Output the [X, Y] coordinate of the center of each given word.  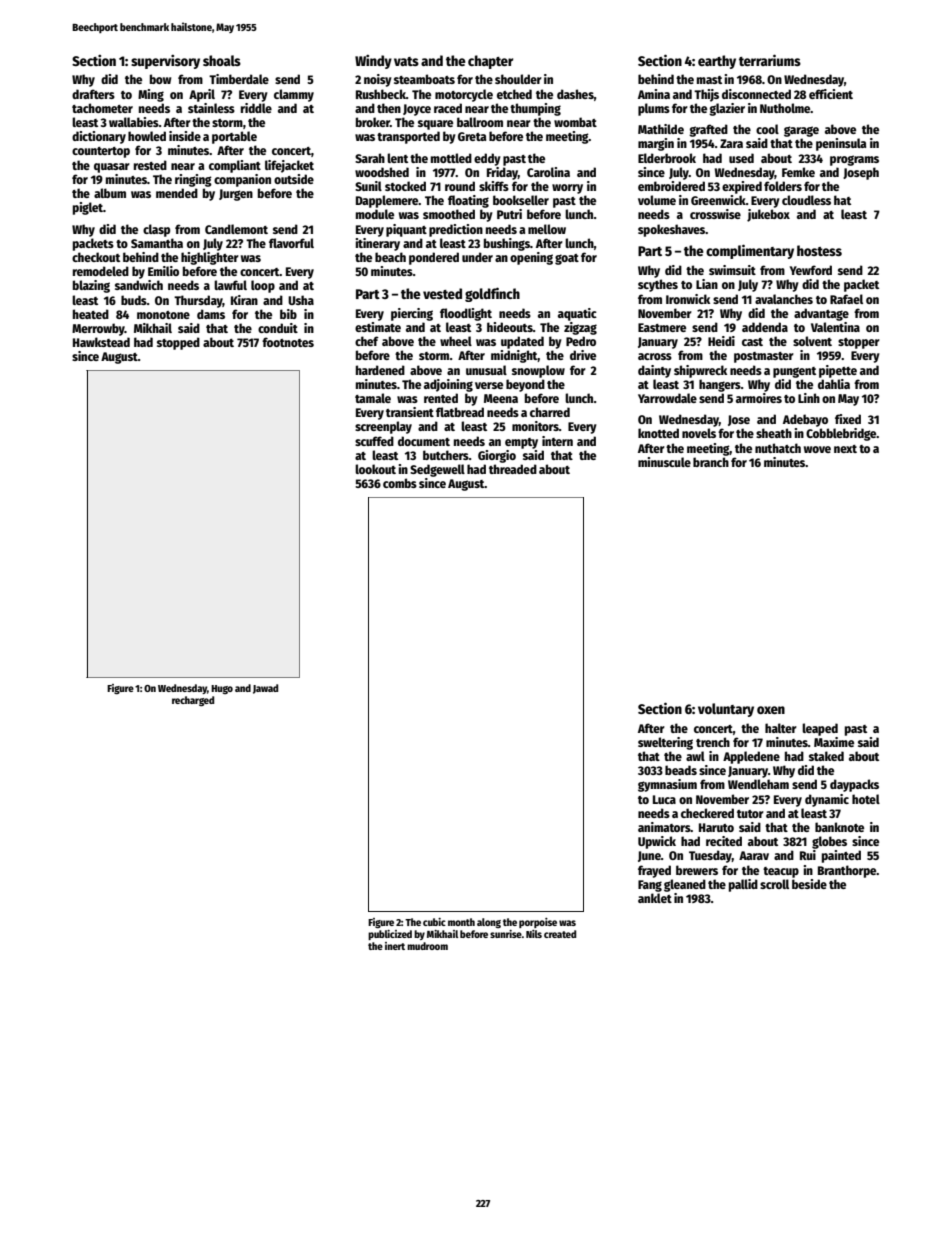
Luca [664, 799]
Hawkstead [101, 342]
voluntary [726, 710]
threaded [513, 469]
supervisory [165, 61]
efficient [831, 94]
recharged [193, 701]
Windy [373, 61]
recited [724, 841]
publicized [390, 935]
